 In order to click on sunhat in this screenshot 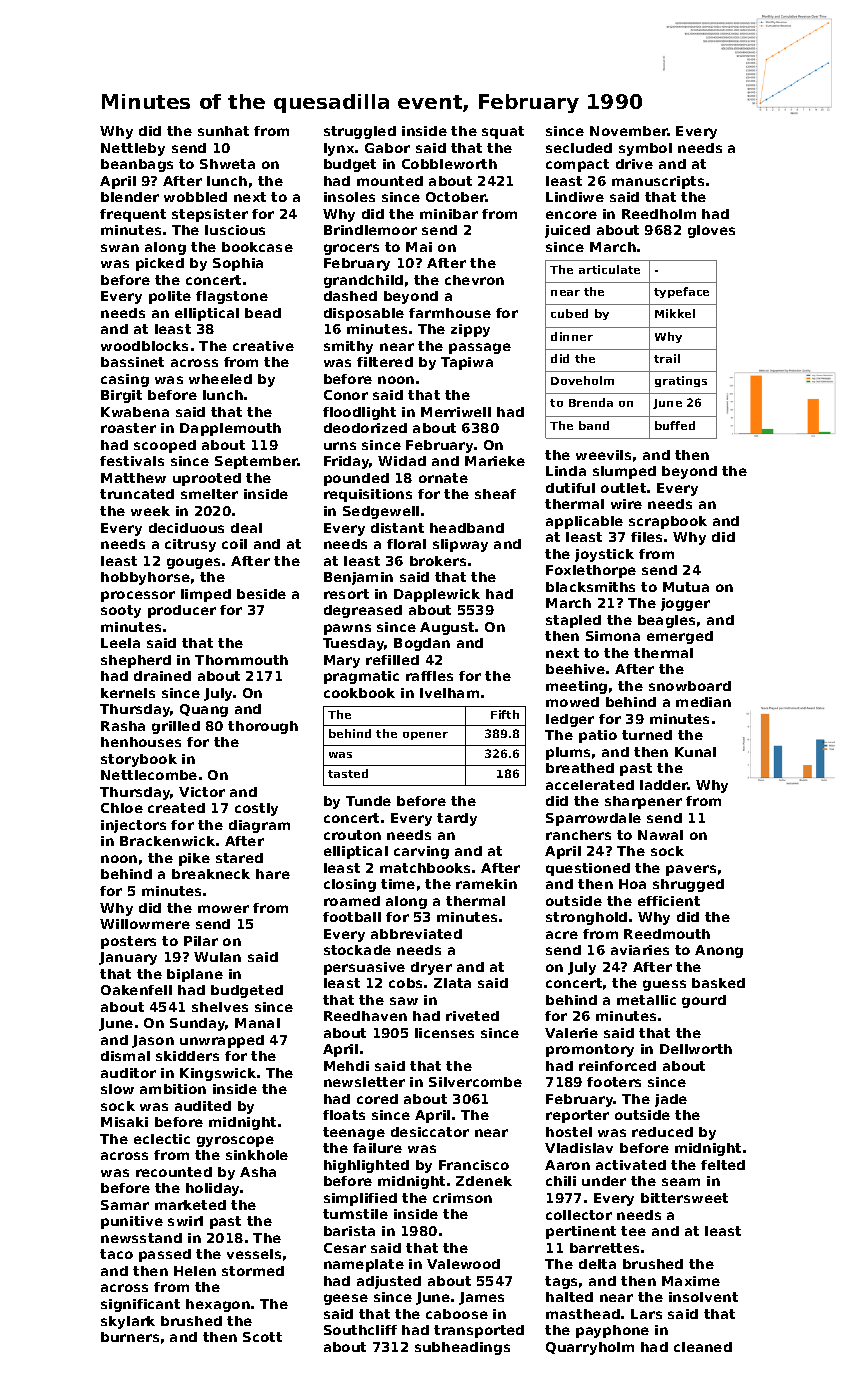, I will do `click(223, 131)`.
